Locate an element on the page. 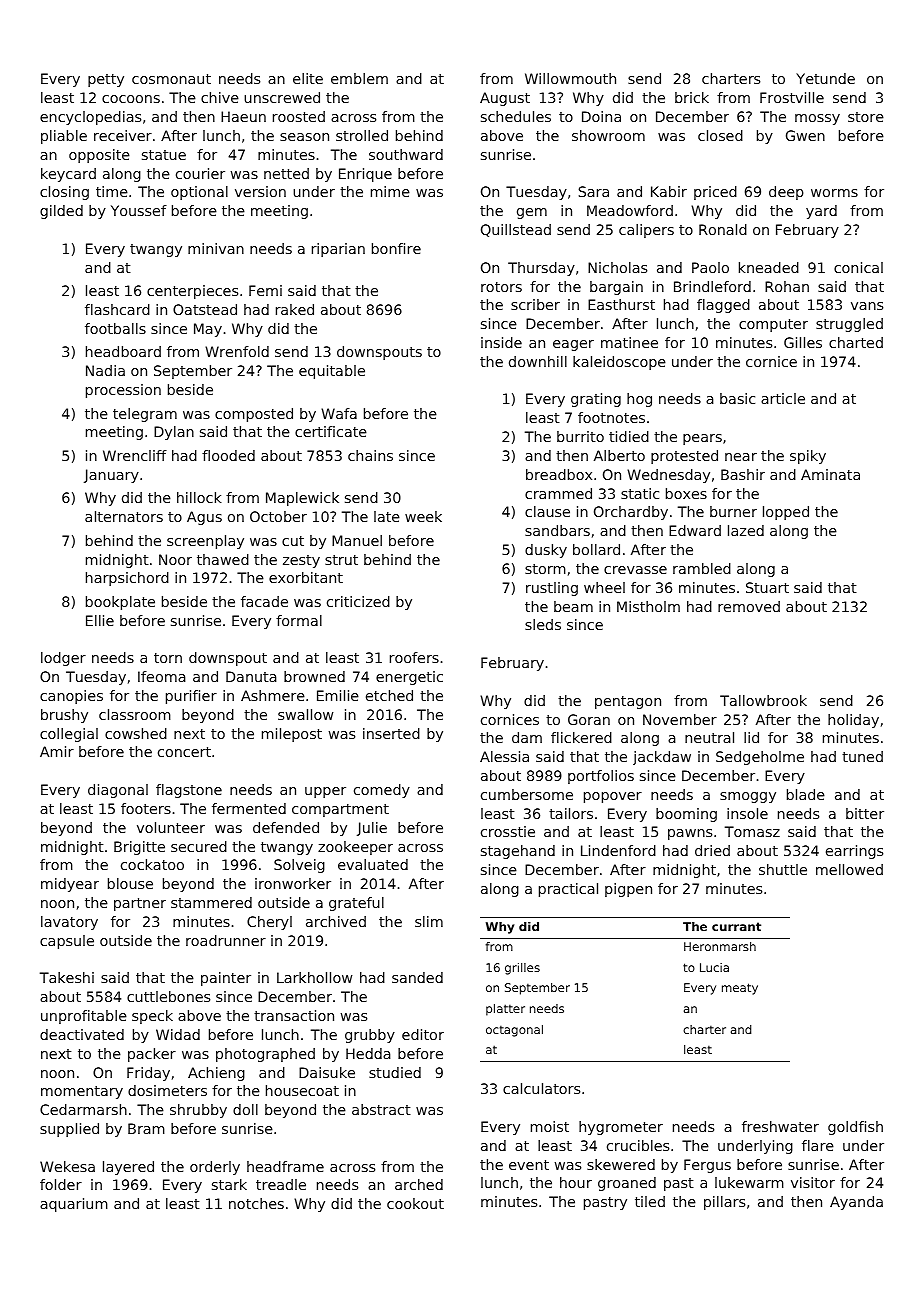  Nadia is located at coordinates (105, 370).
